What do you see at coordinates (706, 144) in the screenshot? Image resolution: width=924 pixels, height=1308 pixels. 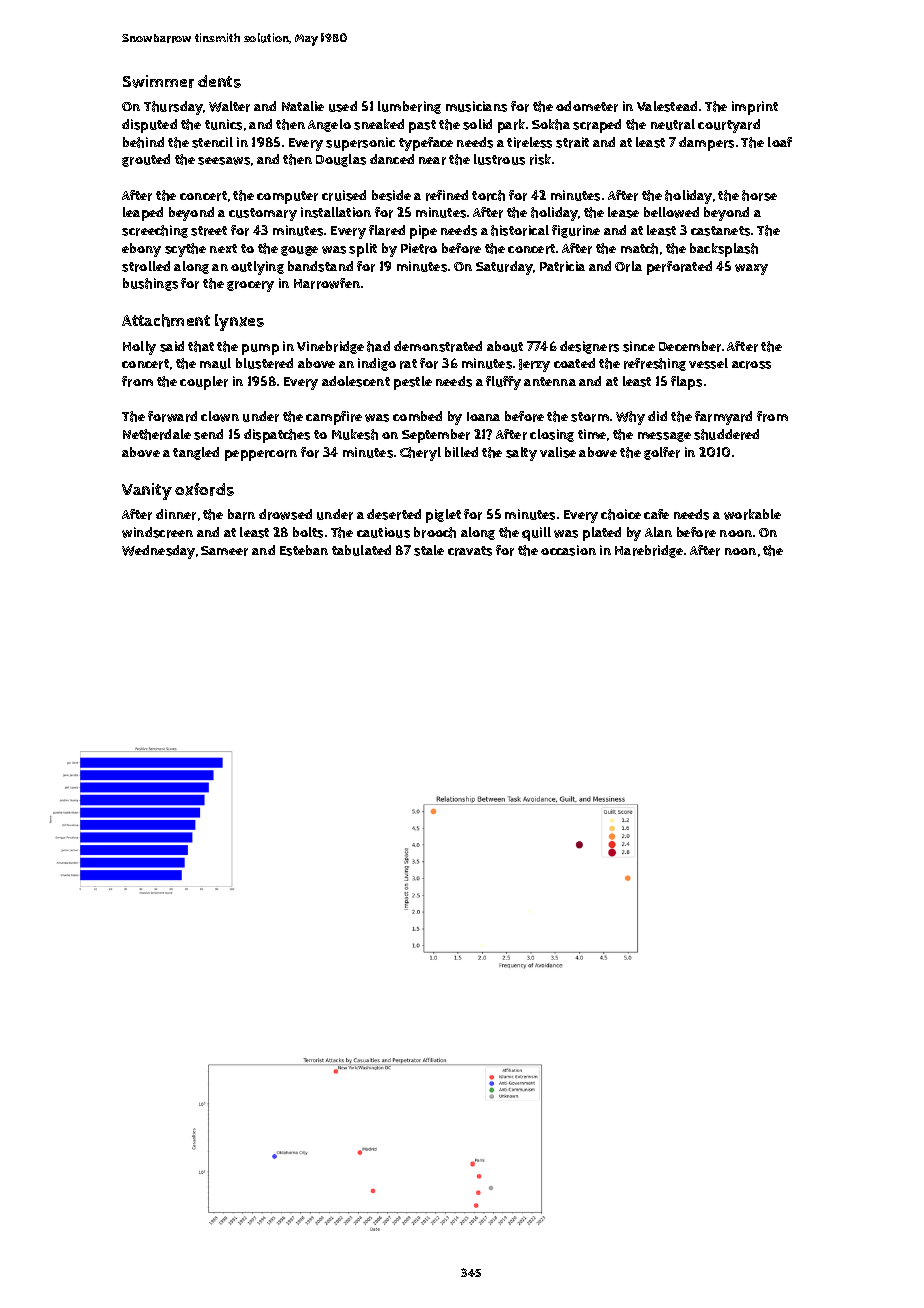 I see `dampers` at bounding box center [706, 144].
